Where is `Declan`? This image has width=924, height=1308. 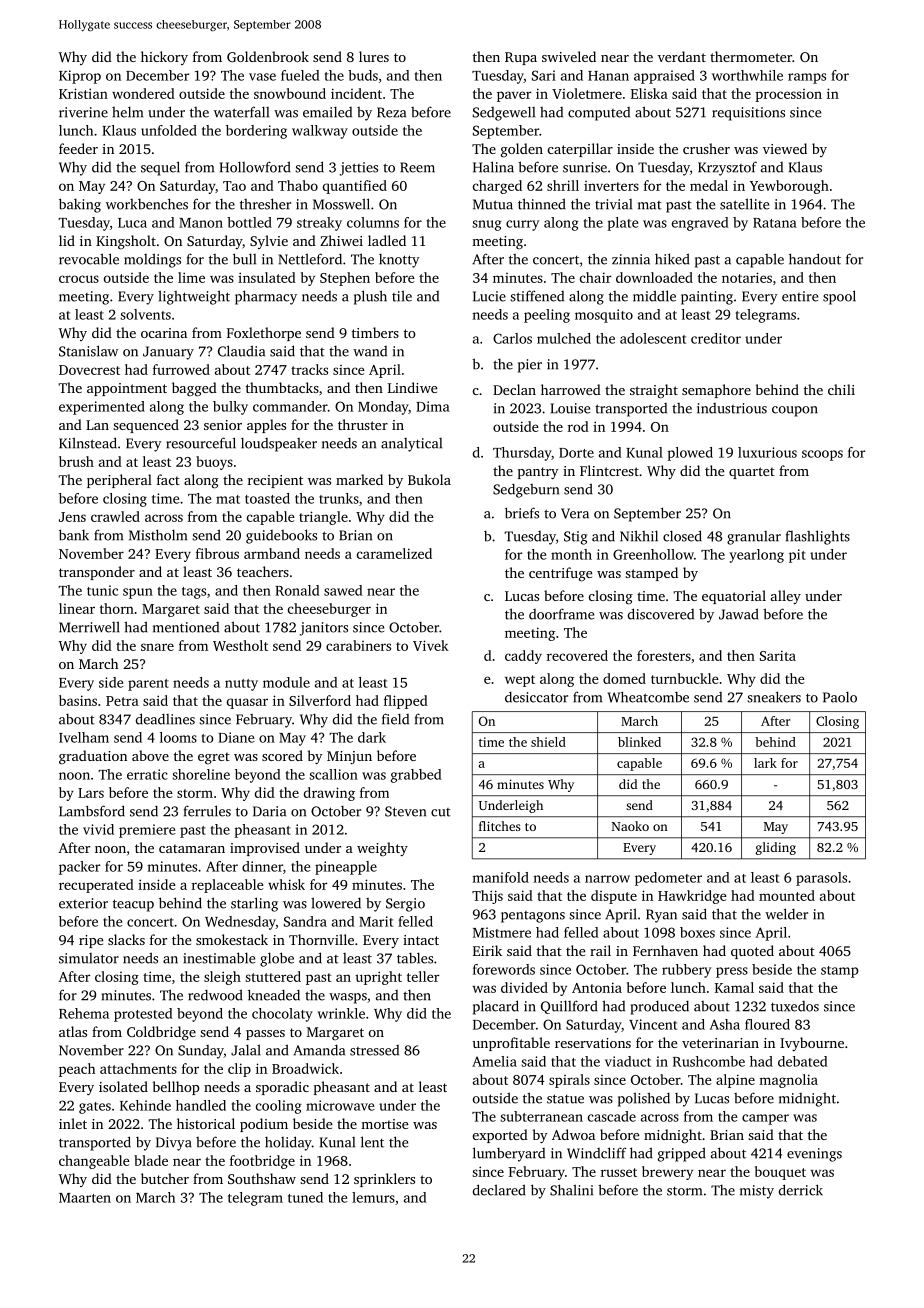
Declan is located at coordinates (514, 389).
